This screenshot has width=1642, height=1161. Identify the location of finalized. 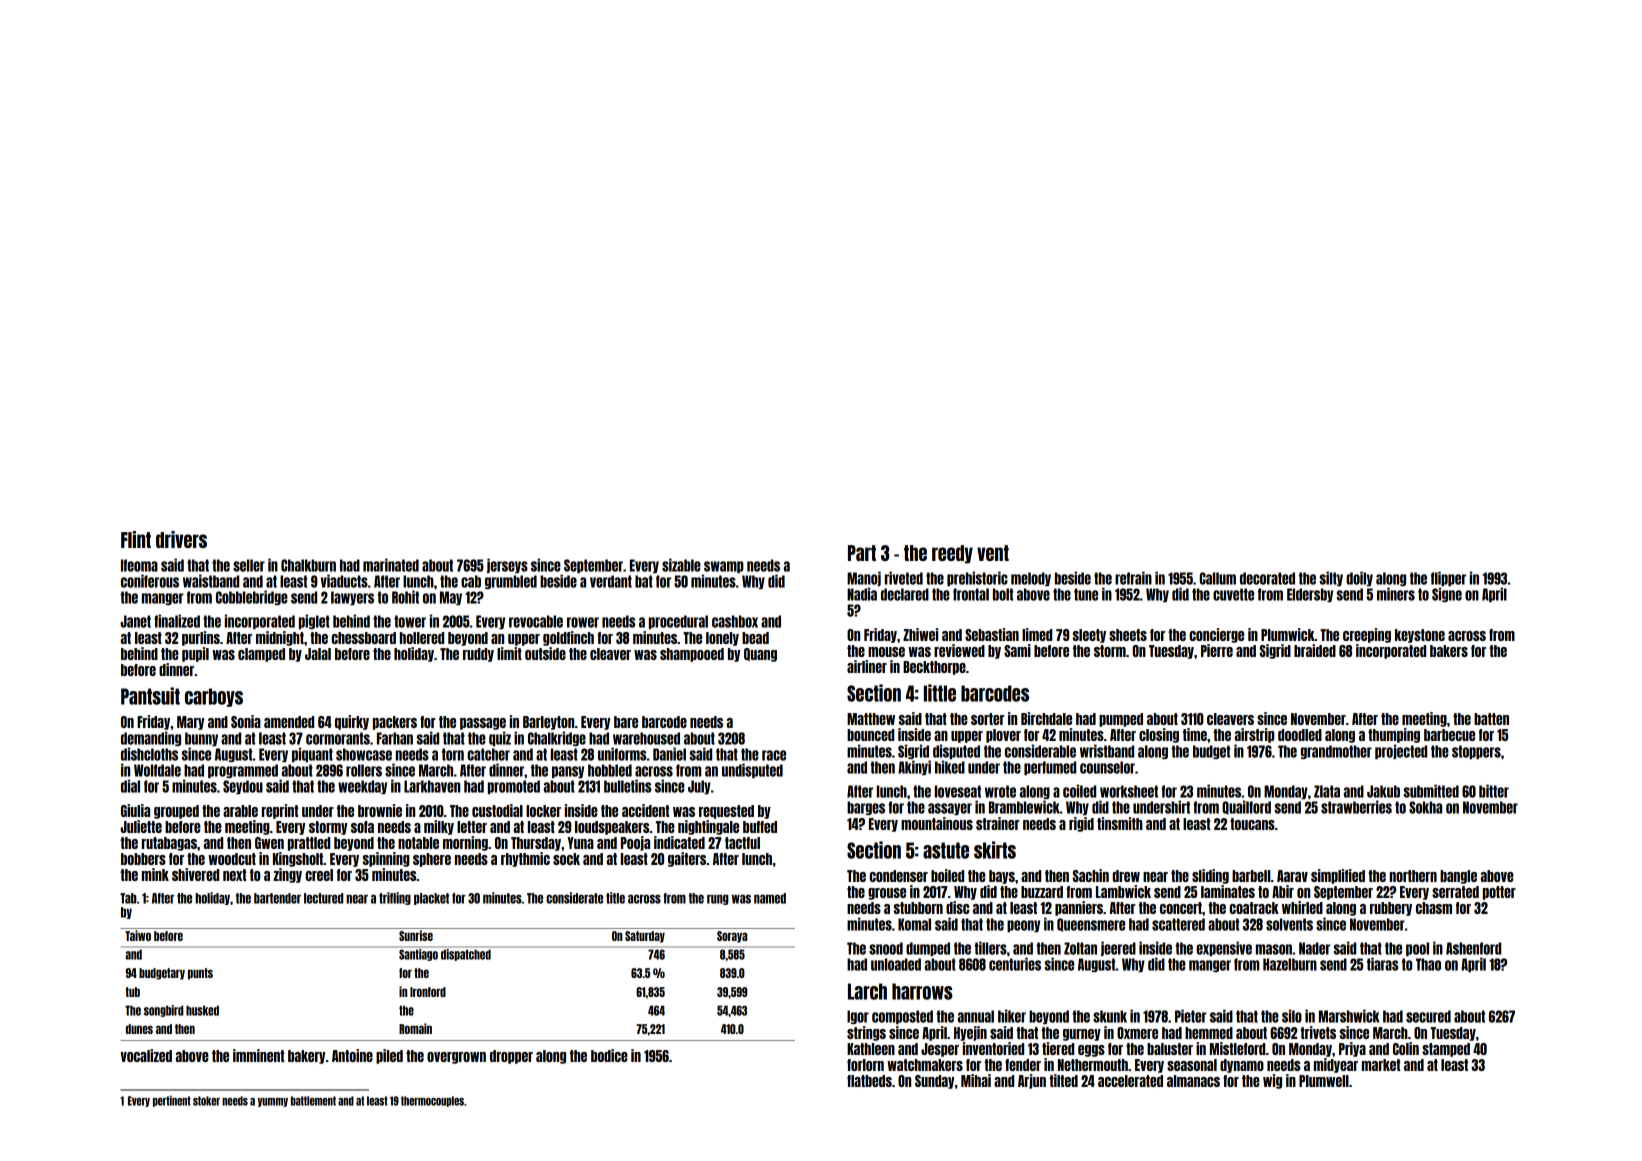
(177, 621).
